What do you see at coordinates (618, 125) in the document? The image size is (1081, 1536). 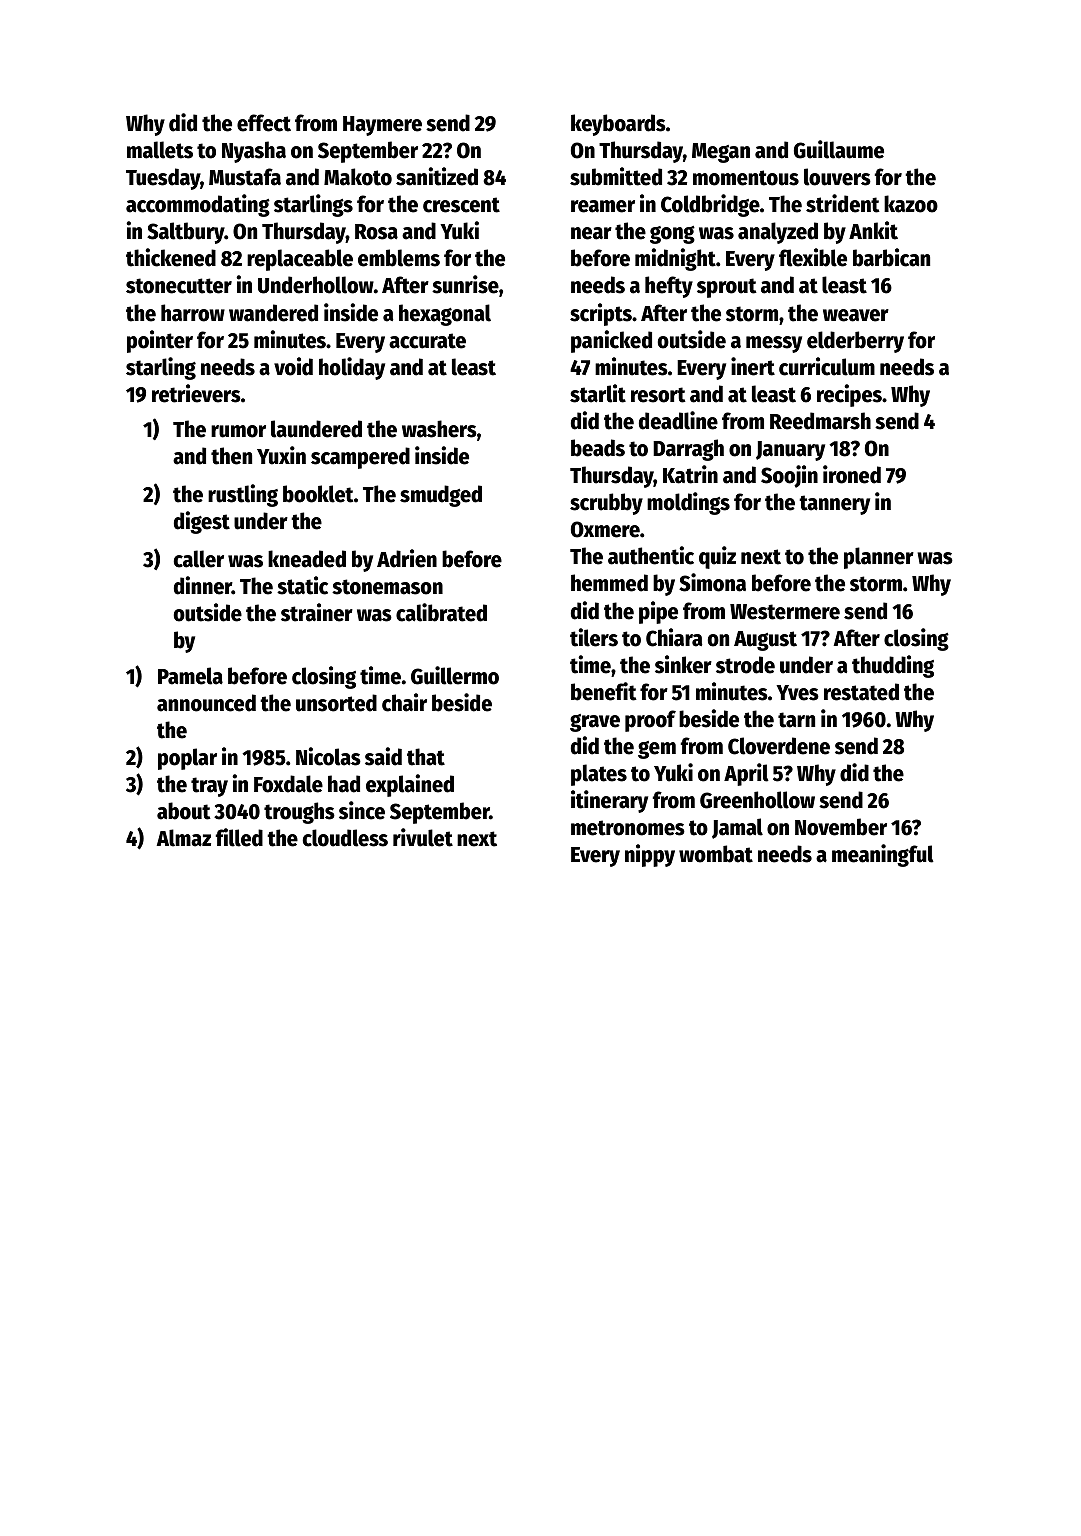 I see `keyboards` at bounding box center [618, 125].
